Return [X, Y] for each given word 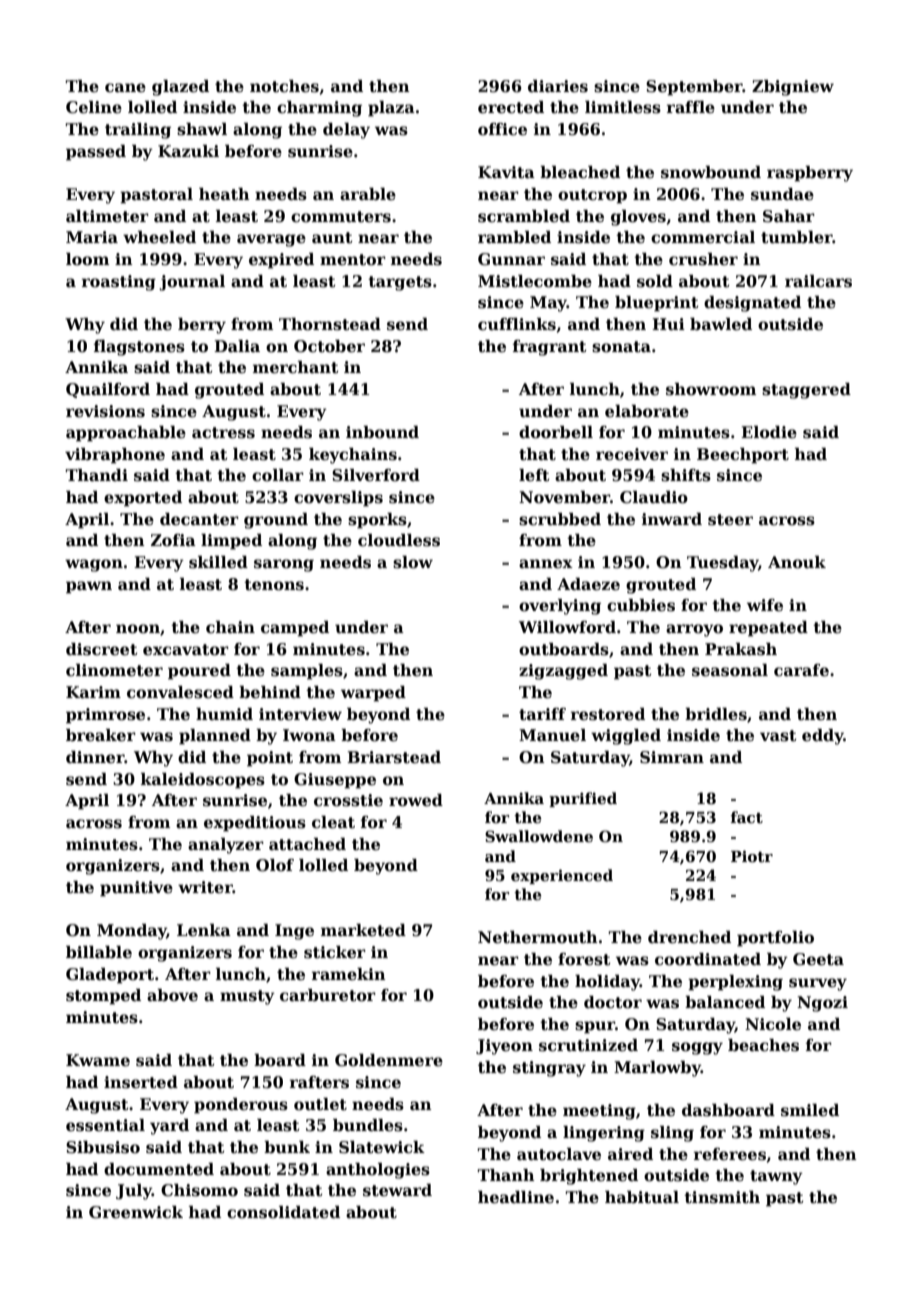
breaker [101, 735]
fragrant [550, 348]
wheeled [159, 237]
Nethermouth [538, 937]
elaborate [647, 411]
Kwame [98, 1060]
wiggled [626, 737]
